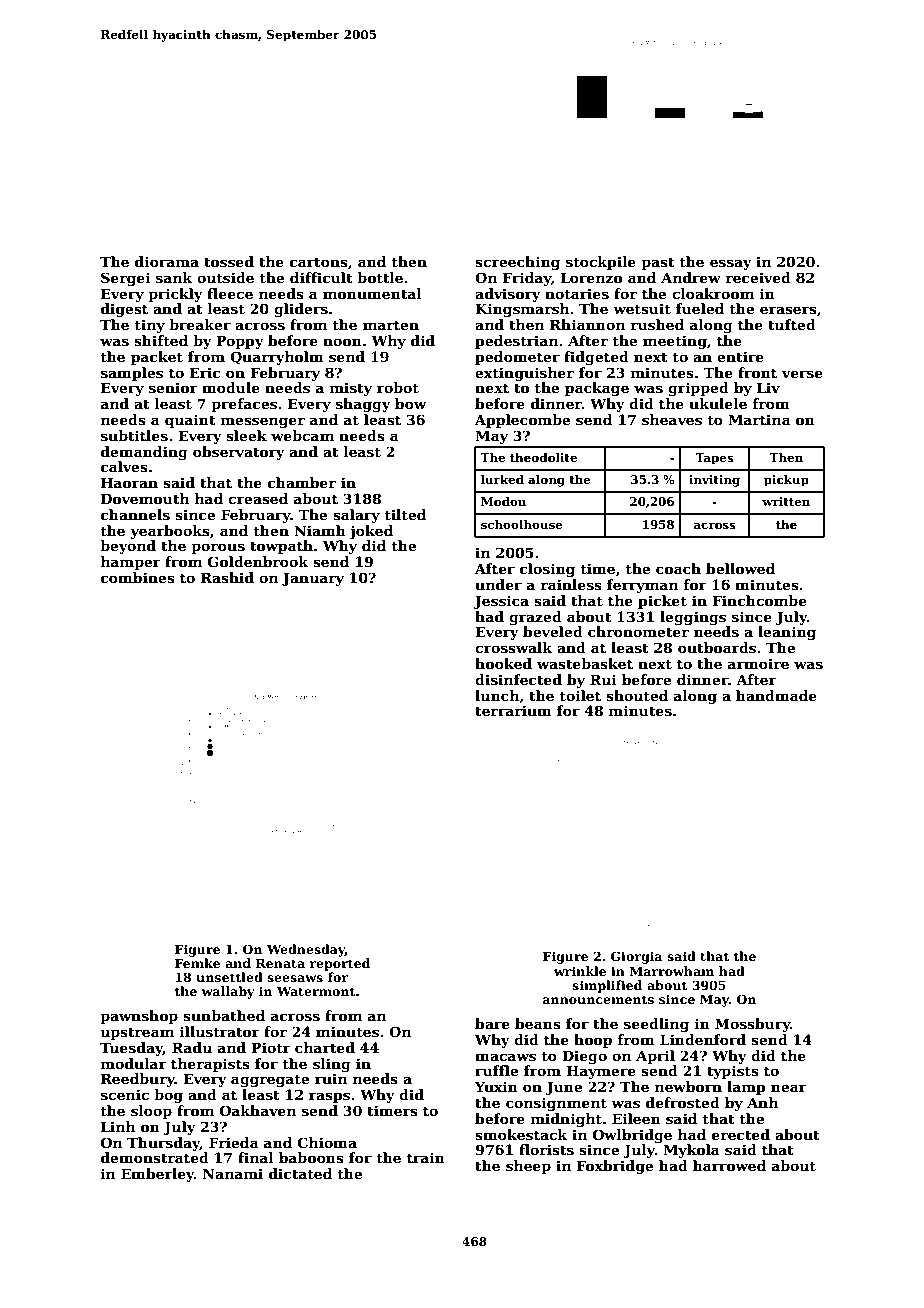  What do you see at coordinates (658, 263) in the document?
I see `past` at bounding box center [658, 263].
